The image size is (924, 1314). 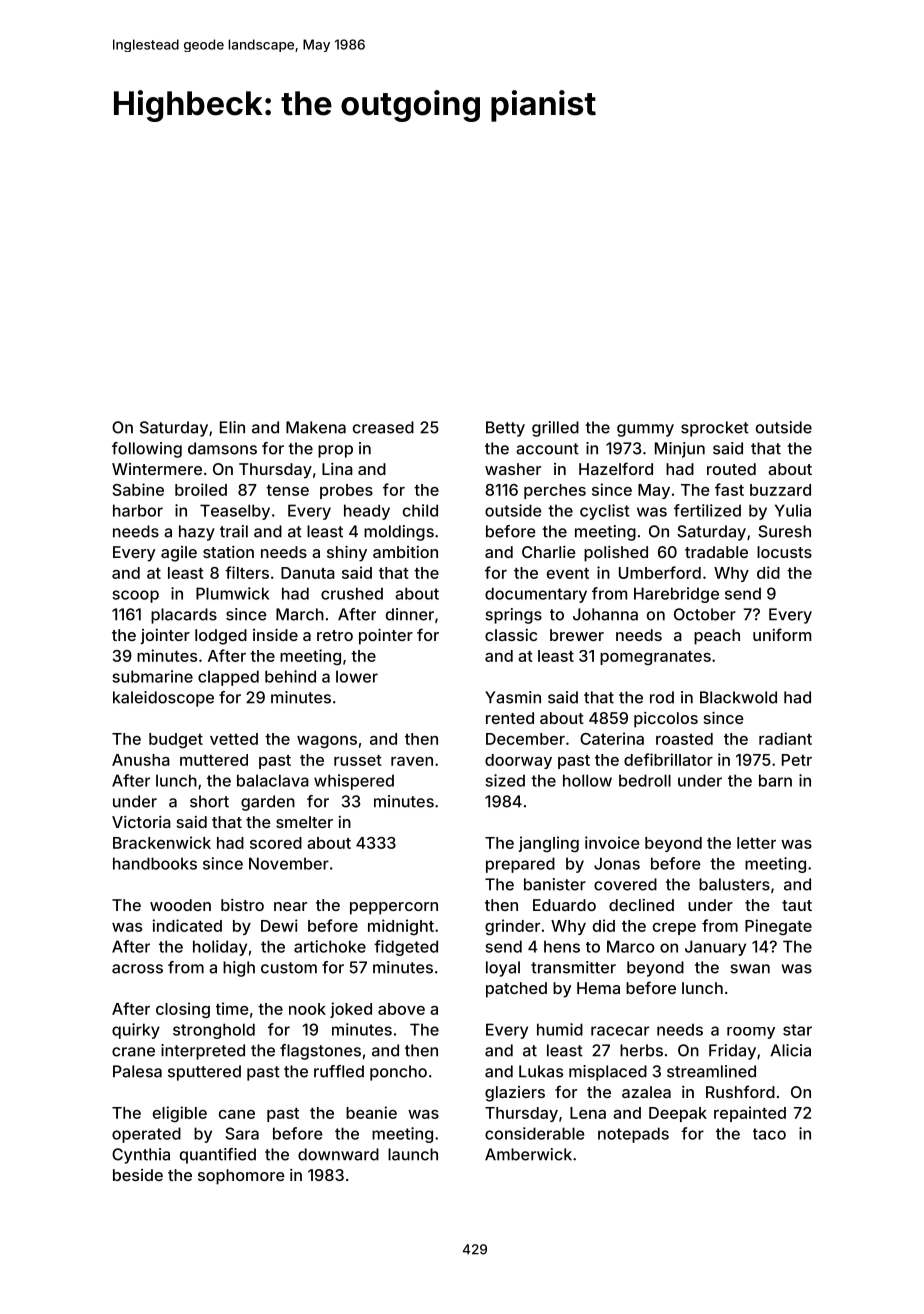 I want to click on Yasmin, so click(x=513, y=697).
